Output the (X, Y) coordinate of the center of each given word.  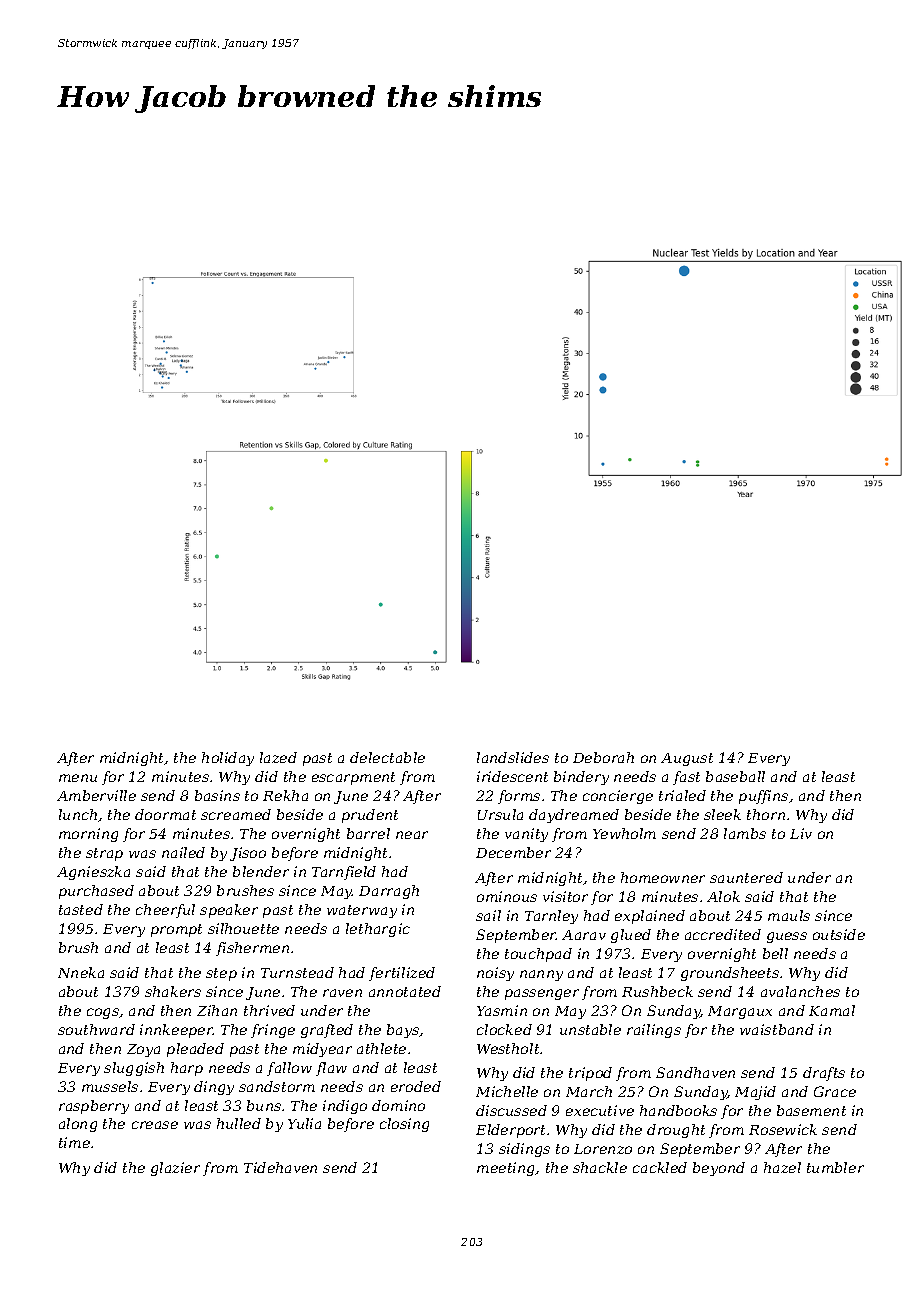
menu (78, 778)
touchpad (538, 955)
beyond (719, 1169)
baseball (735, 776)
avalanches (800, 991)
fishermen (252, 949)
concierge (618, 797)
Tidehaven (280, 1167)
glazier (175, 1169)
